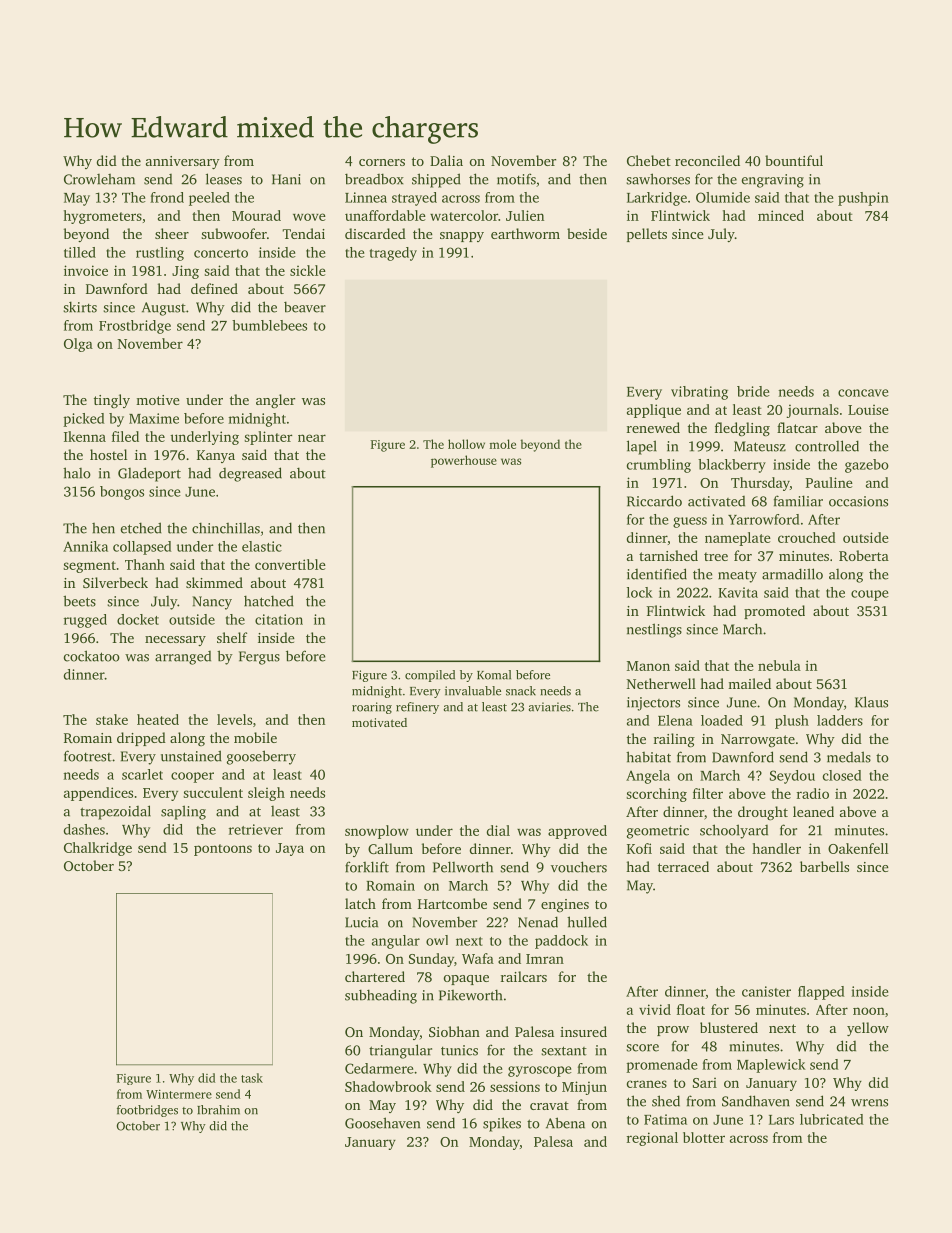 The image size is (952, 1233). What do you see at coordinates (699, 393) in the screenshot?
I see `vibrating` at bounding box center [699, 393].
